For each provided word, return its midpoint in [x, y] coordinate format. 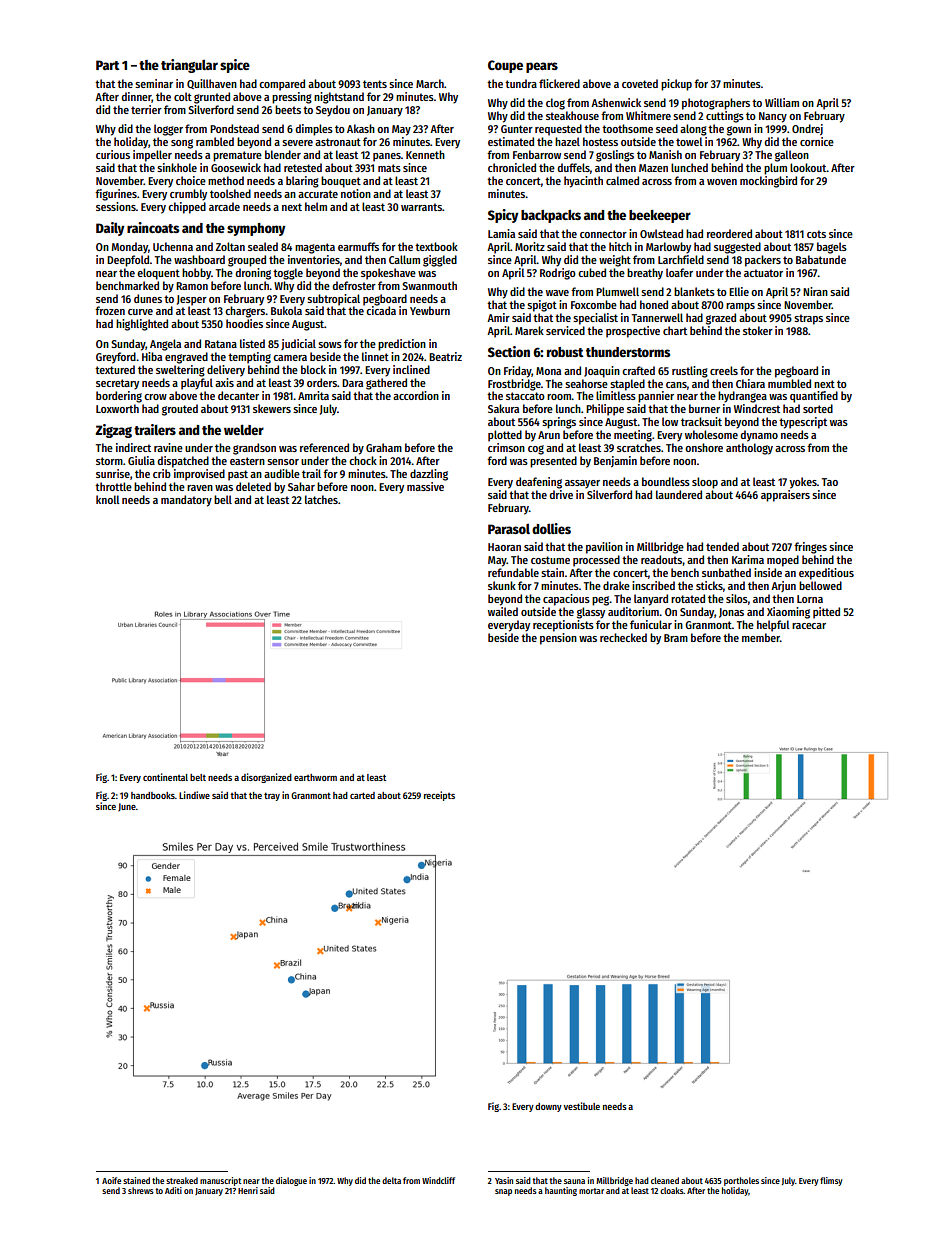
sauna [574, 1181]
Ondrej [807, 129]
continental [165, 777]
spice [235, 66]
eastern [247, 461]
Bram [676, 638]
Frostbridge [514, 385]
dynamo [759, 436]
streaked [182, 1180]
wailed [503, 611]
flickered [559, 83]
